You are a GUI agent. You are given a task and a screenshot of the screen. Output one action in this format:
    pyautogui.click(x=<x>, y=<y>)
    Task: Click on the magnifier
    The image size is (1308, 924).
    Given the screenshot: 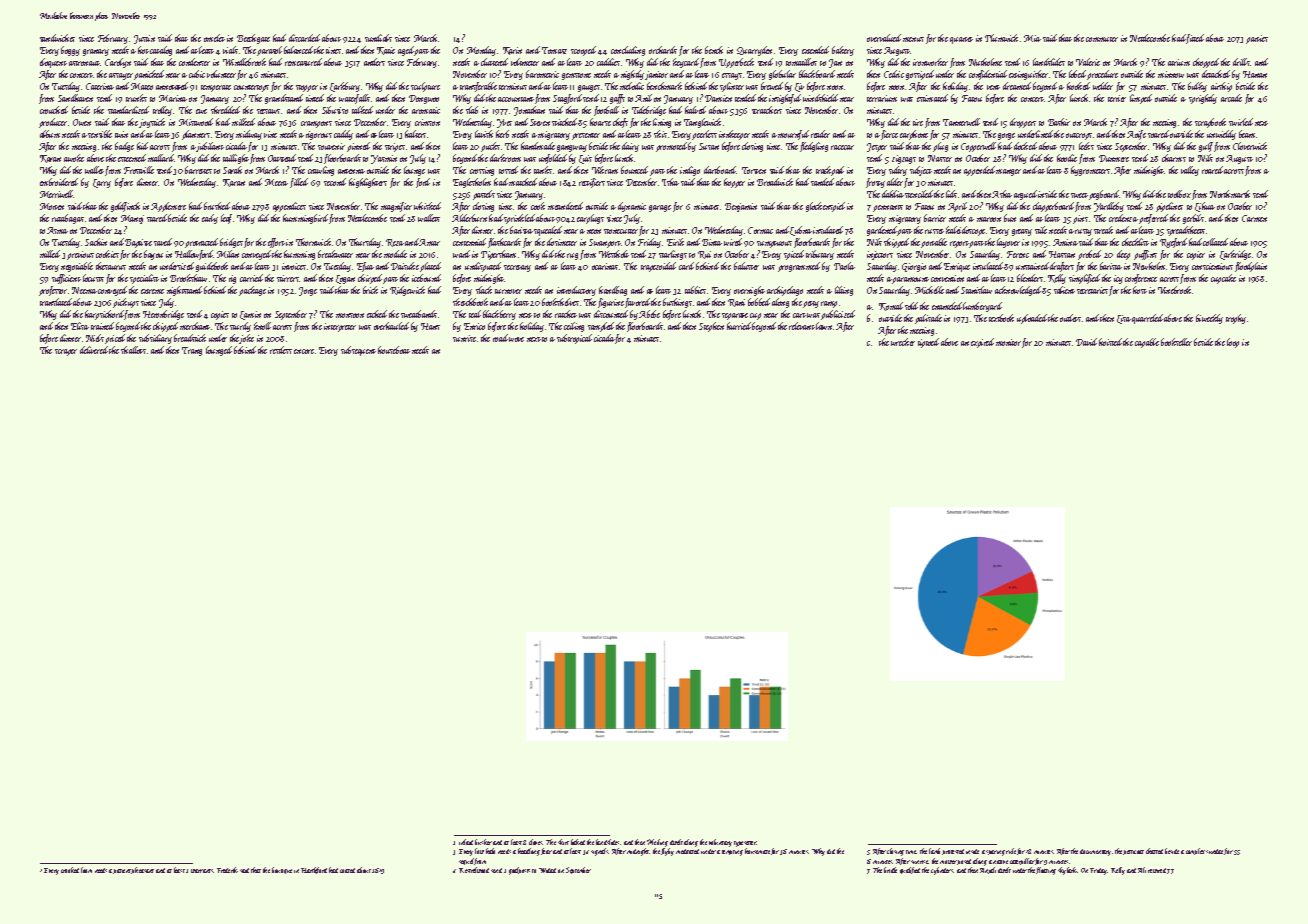 What is the action you would take?
    pyautogui.click(x=396, y=207)
